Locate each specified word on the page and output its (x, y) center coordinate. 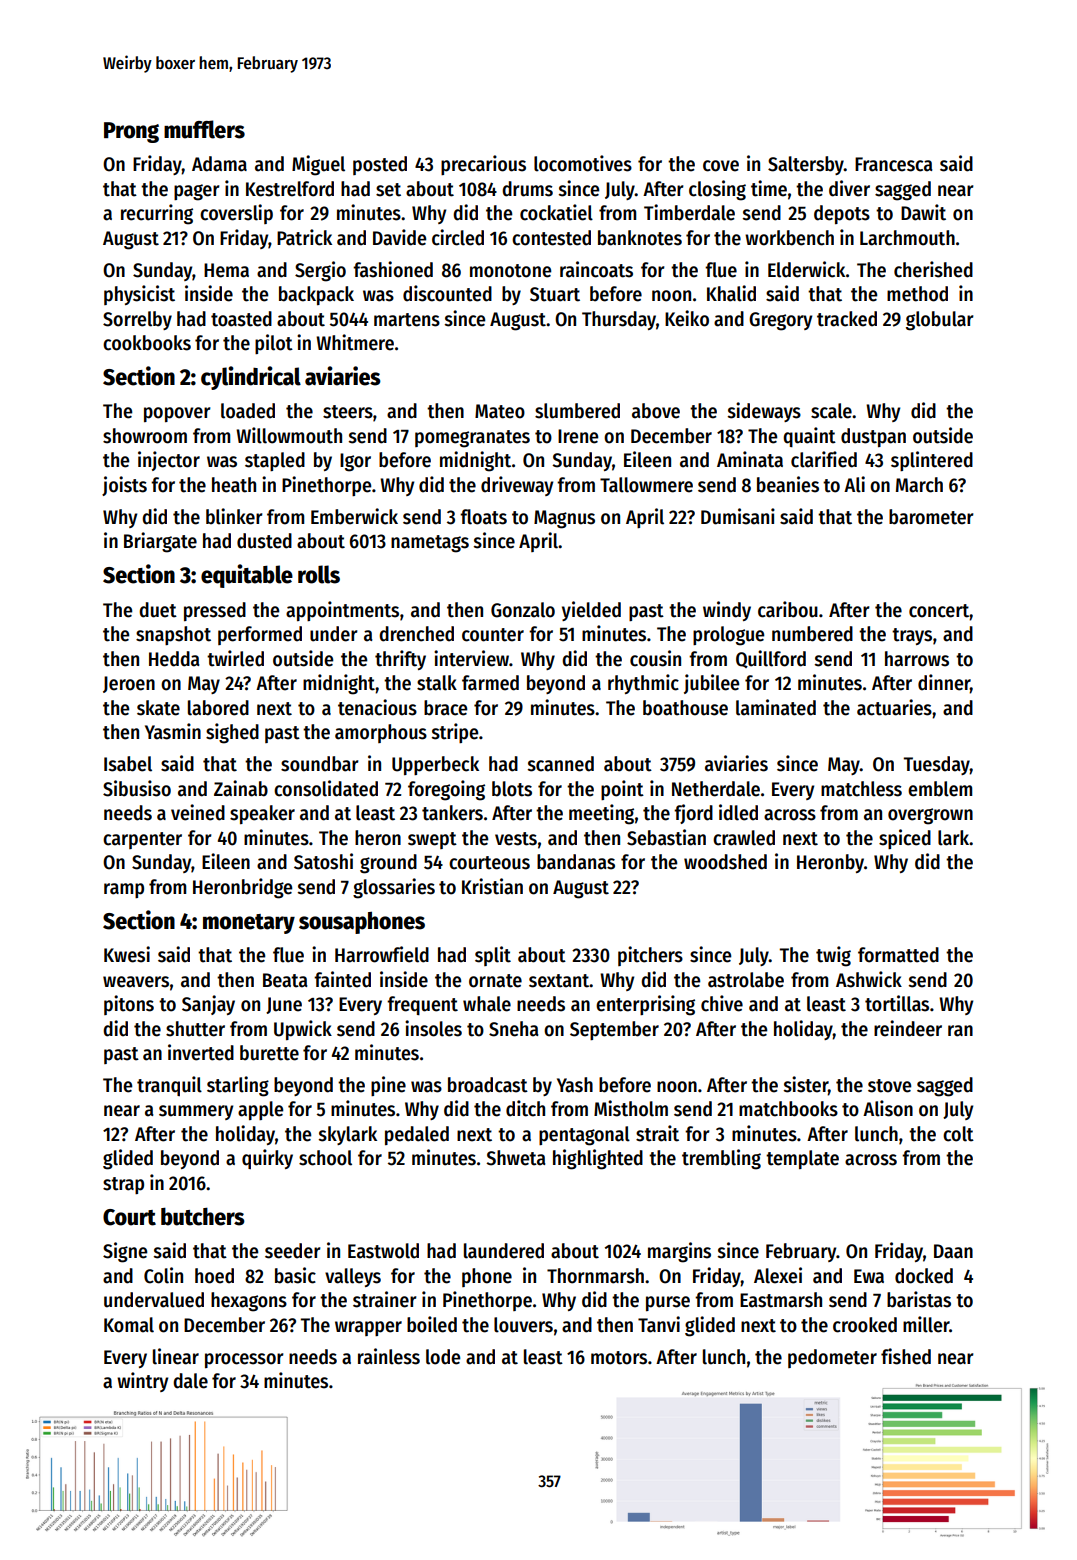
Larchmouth (907, 238)
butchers (203, 1216)
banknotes (640, 238)
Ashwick (869, 979)
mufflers (204, 129)
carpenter (142, 840)
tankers (452, 813)
